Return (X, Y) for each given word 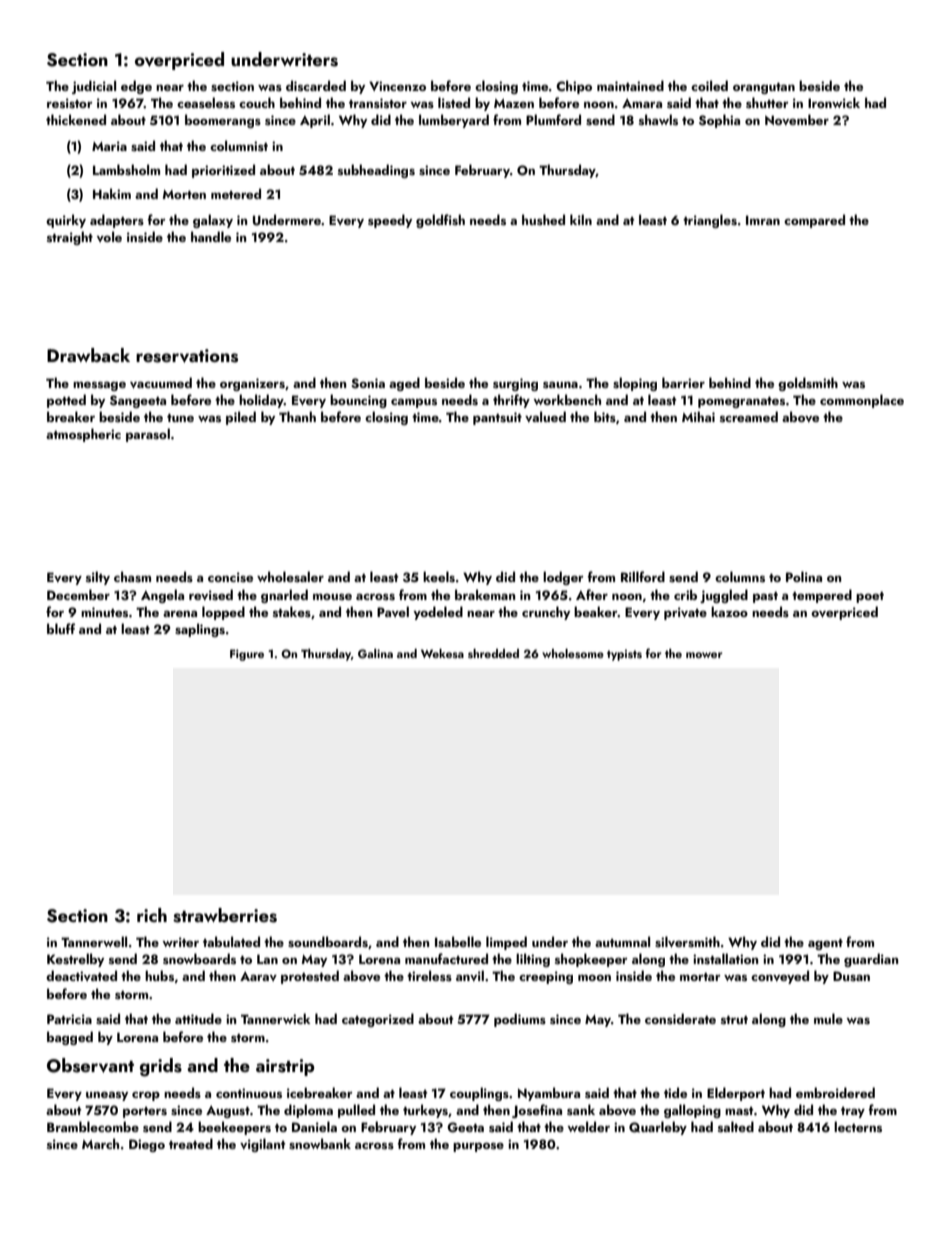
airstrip (285, 1067)
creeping (546, 977)
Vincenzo (397, 86)
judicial (94, 87)
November (797, 119)
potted (66, 401)
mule (828, 1018)
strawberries (225, 915)
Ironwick (834, 102)
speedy (390, 221)
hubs (159, 975)
